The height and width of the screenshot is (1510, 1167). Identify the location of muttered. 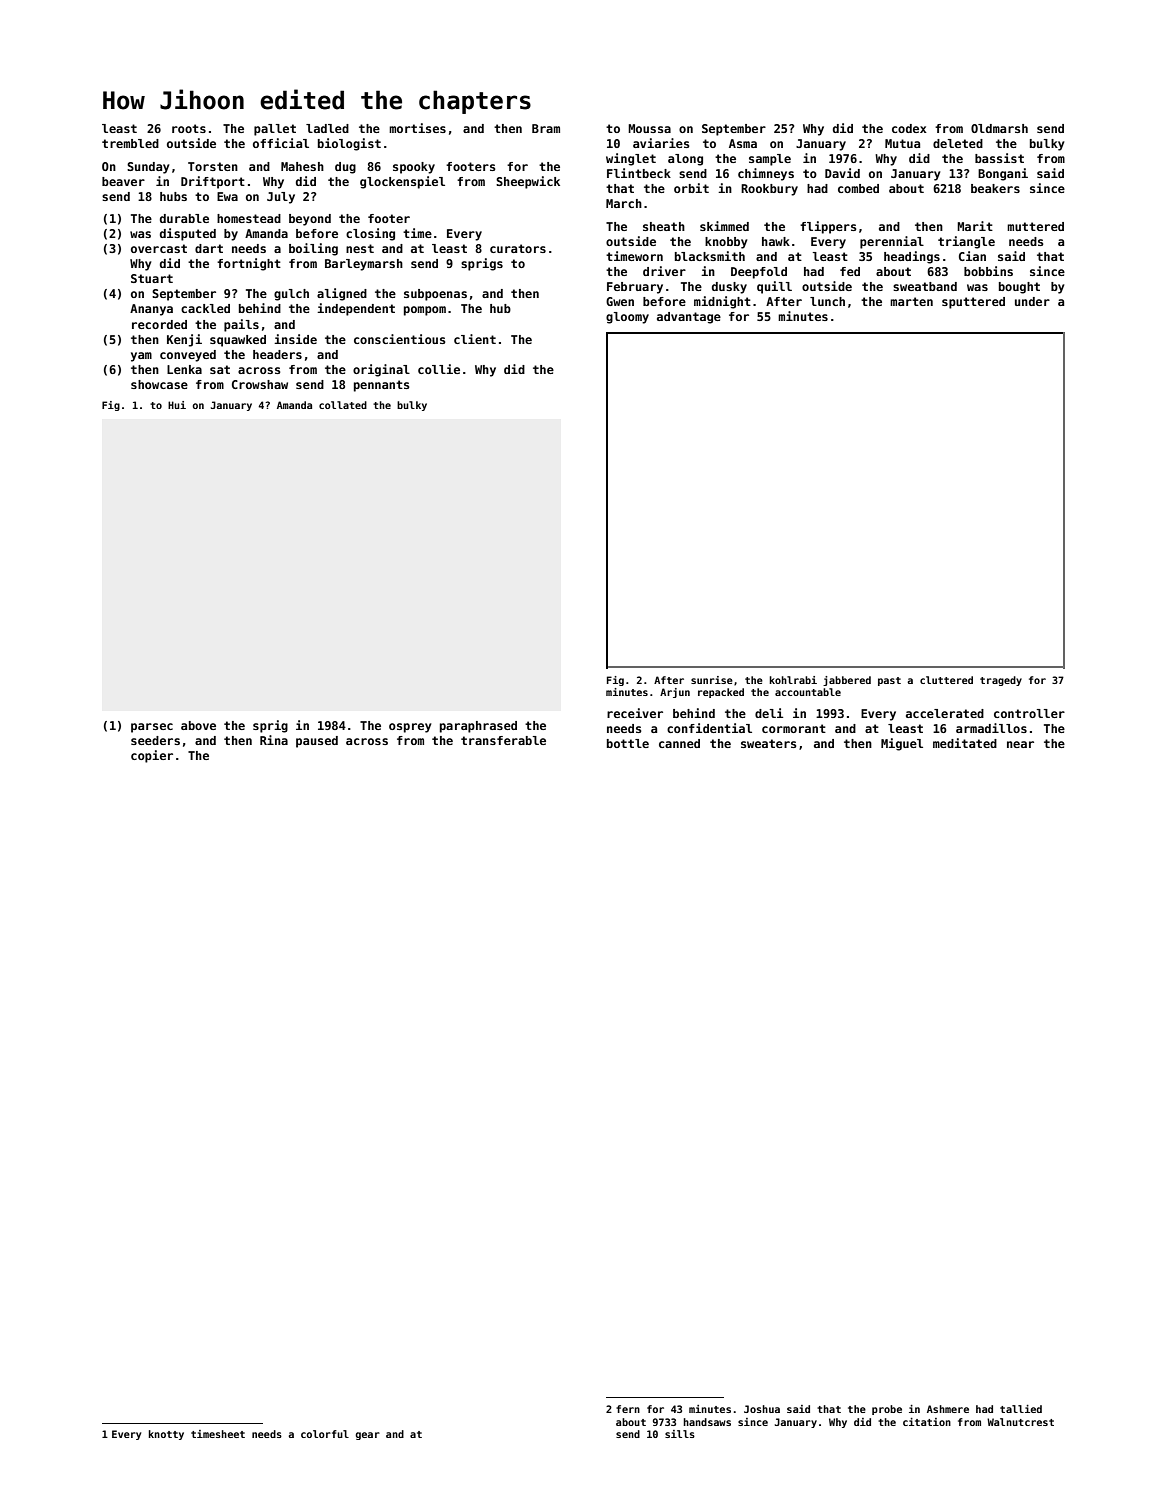
(1035, 226).
